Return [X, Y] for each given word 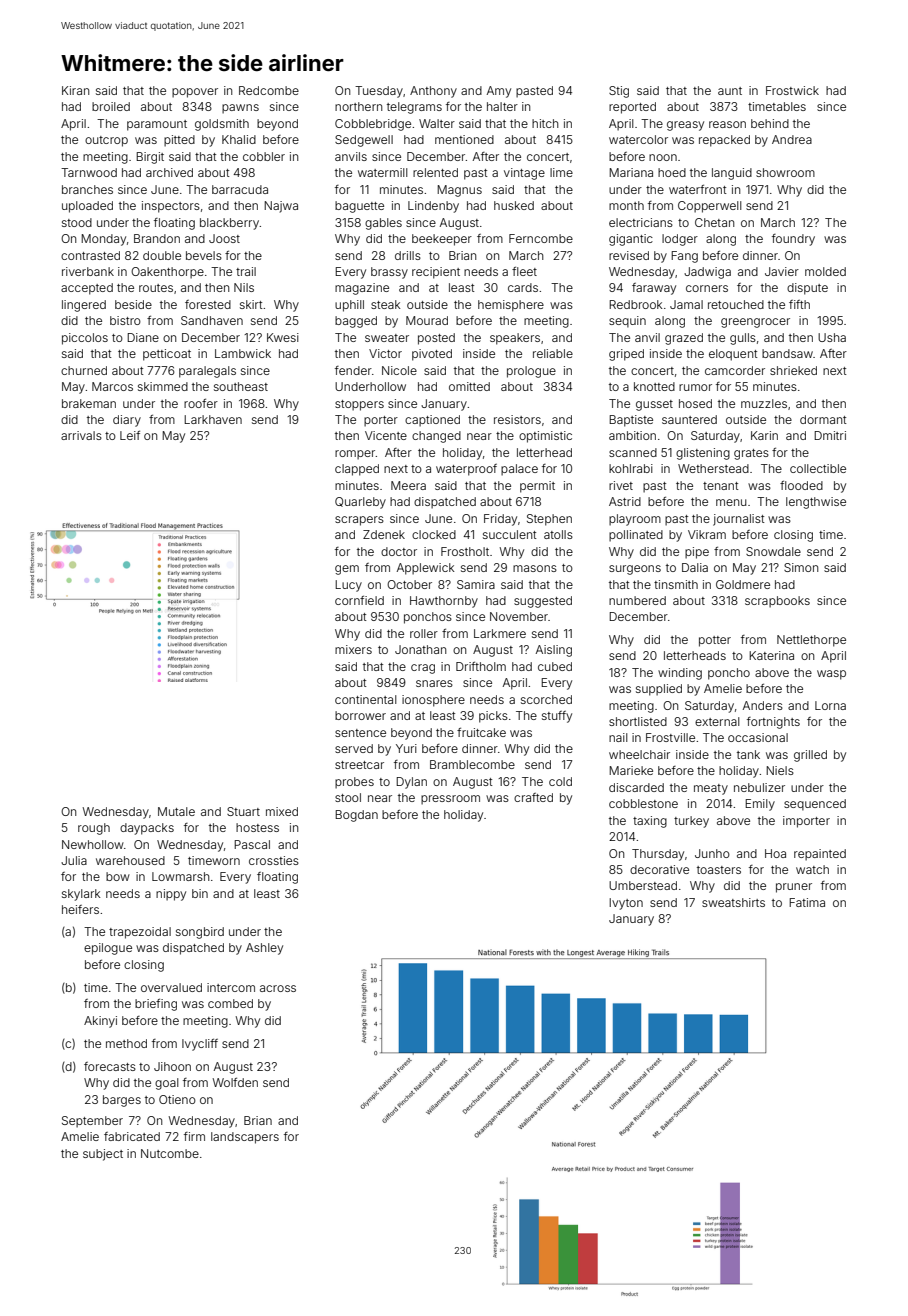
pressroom [450, 800]
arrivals [81, 435]
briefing [156, 1005]
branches [87, 189]
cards [523, 287]
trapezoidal [140, 933]
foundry [793, 240]
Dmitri [830, 435]
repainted [820, 855]
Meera [408, 485]
